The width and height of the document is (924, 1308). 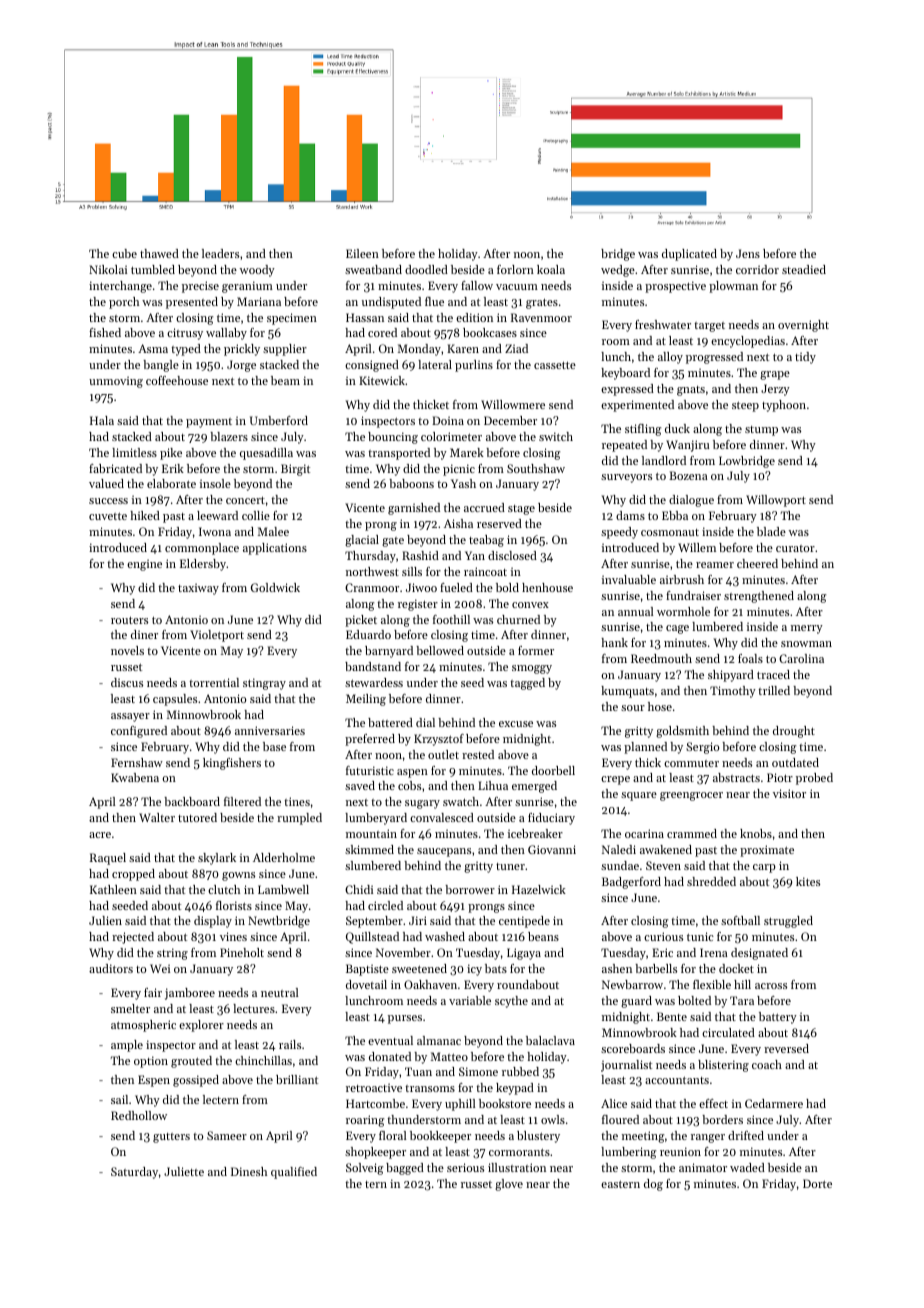 I want to click on serious, so click(x=465, y=1167).
